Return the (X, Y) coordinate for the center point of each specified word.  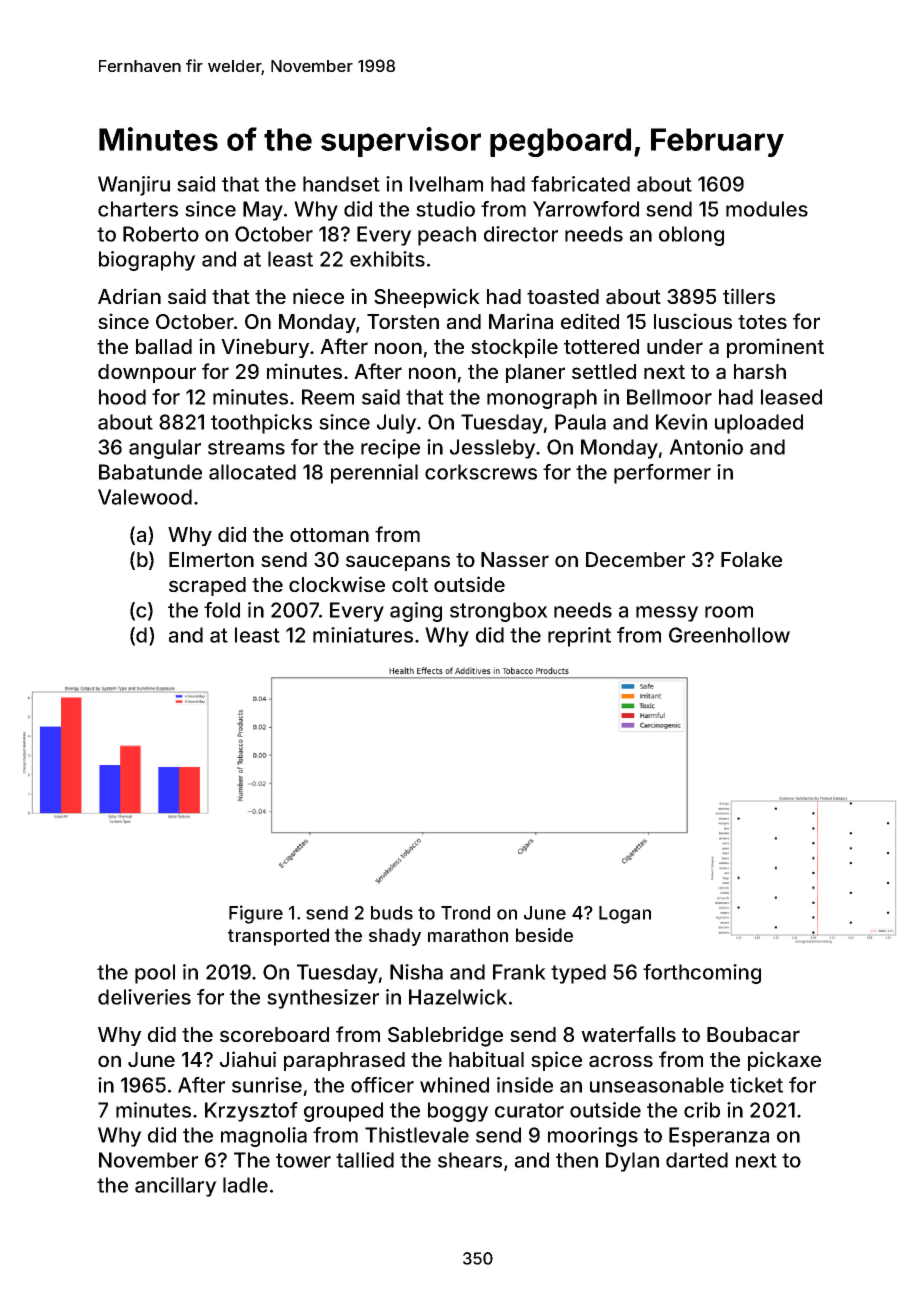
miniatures (363, 635)
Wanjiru (134, 186)
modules (767, 209)
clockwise (337, 584)
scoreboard (274, 1035)
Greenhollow (729, 635)
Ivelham (446, 184)
